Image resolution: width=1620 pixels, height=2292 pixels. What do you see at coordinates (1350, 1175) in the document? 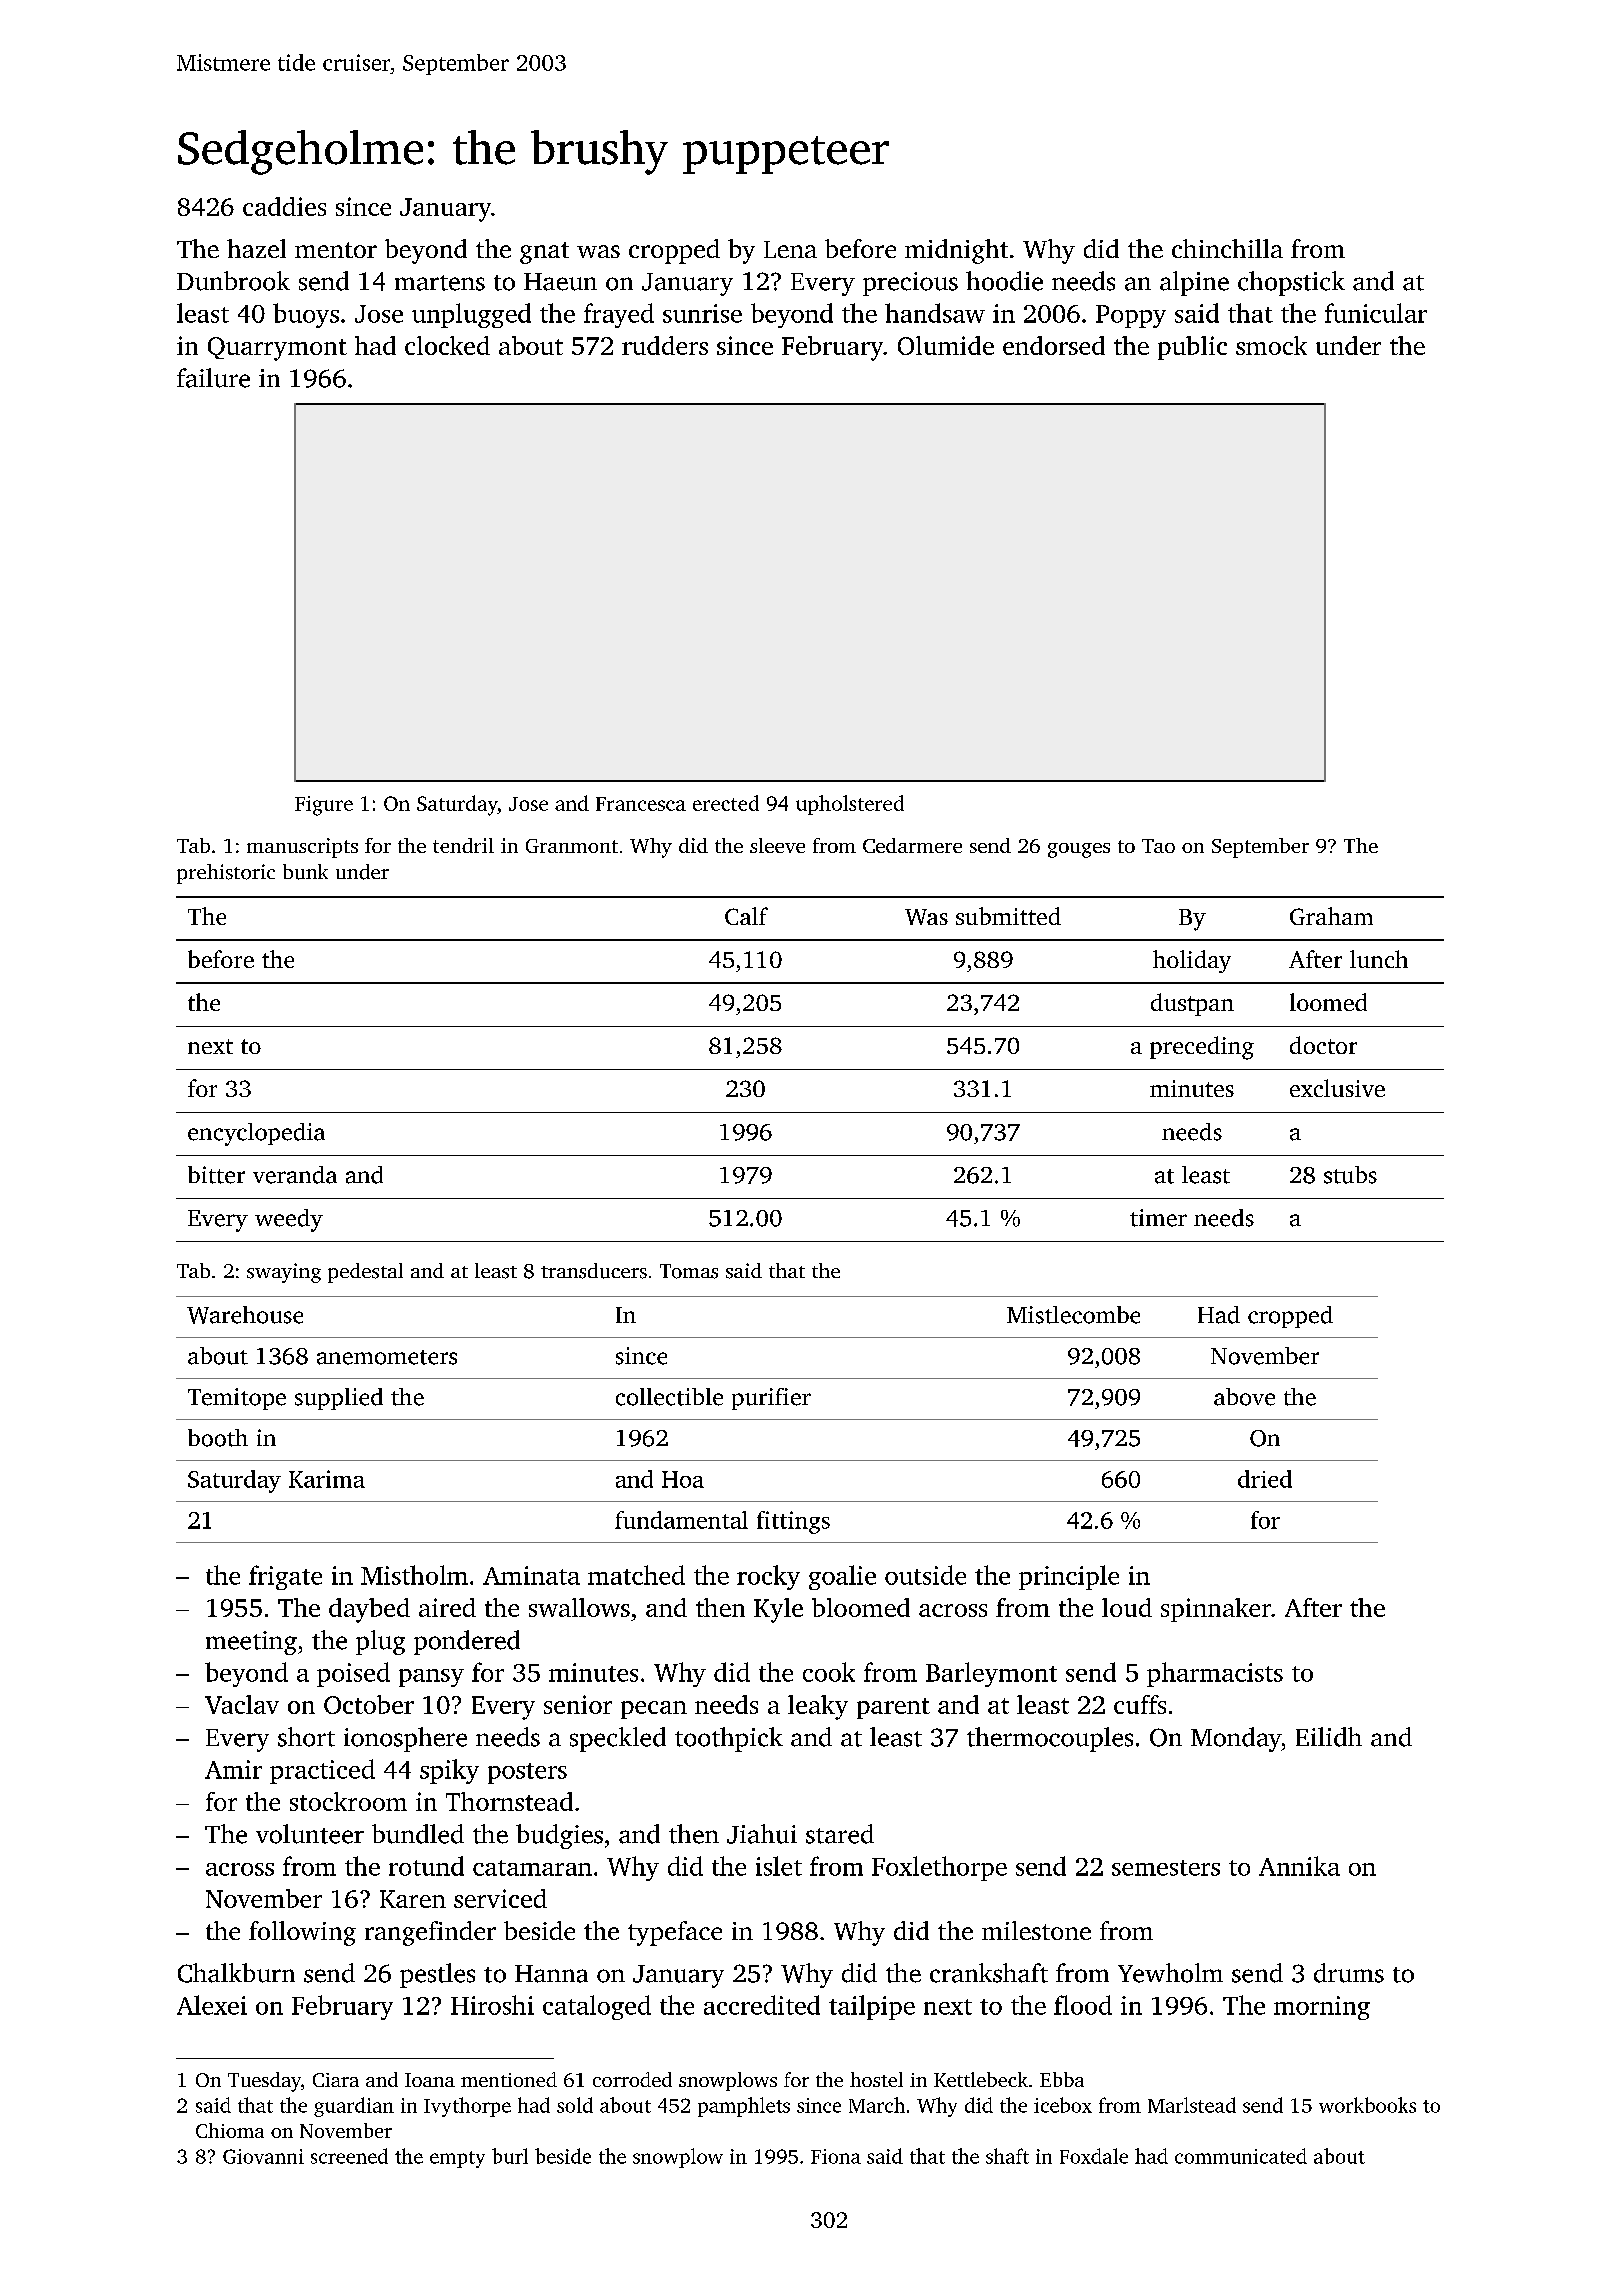
I see `stubs` at bounding box center [1350, 1175].
